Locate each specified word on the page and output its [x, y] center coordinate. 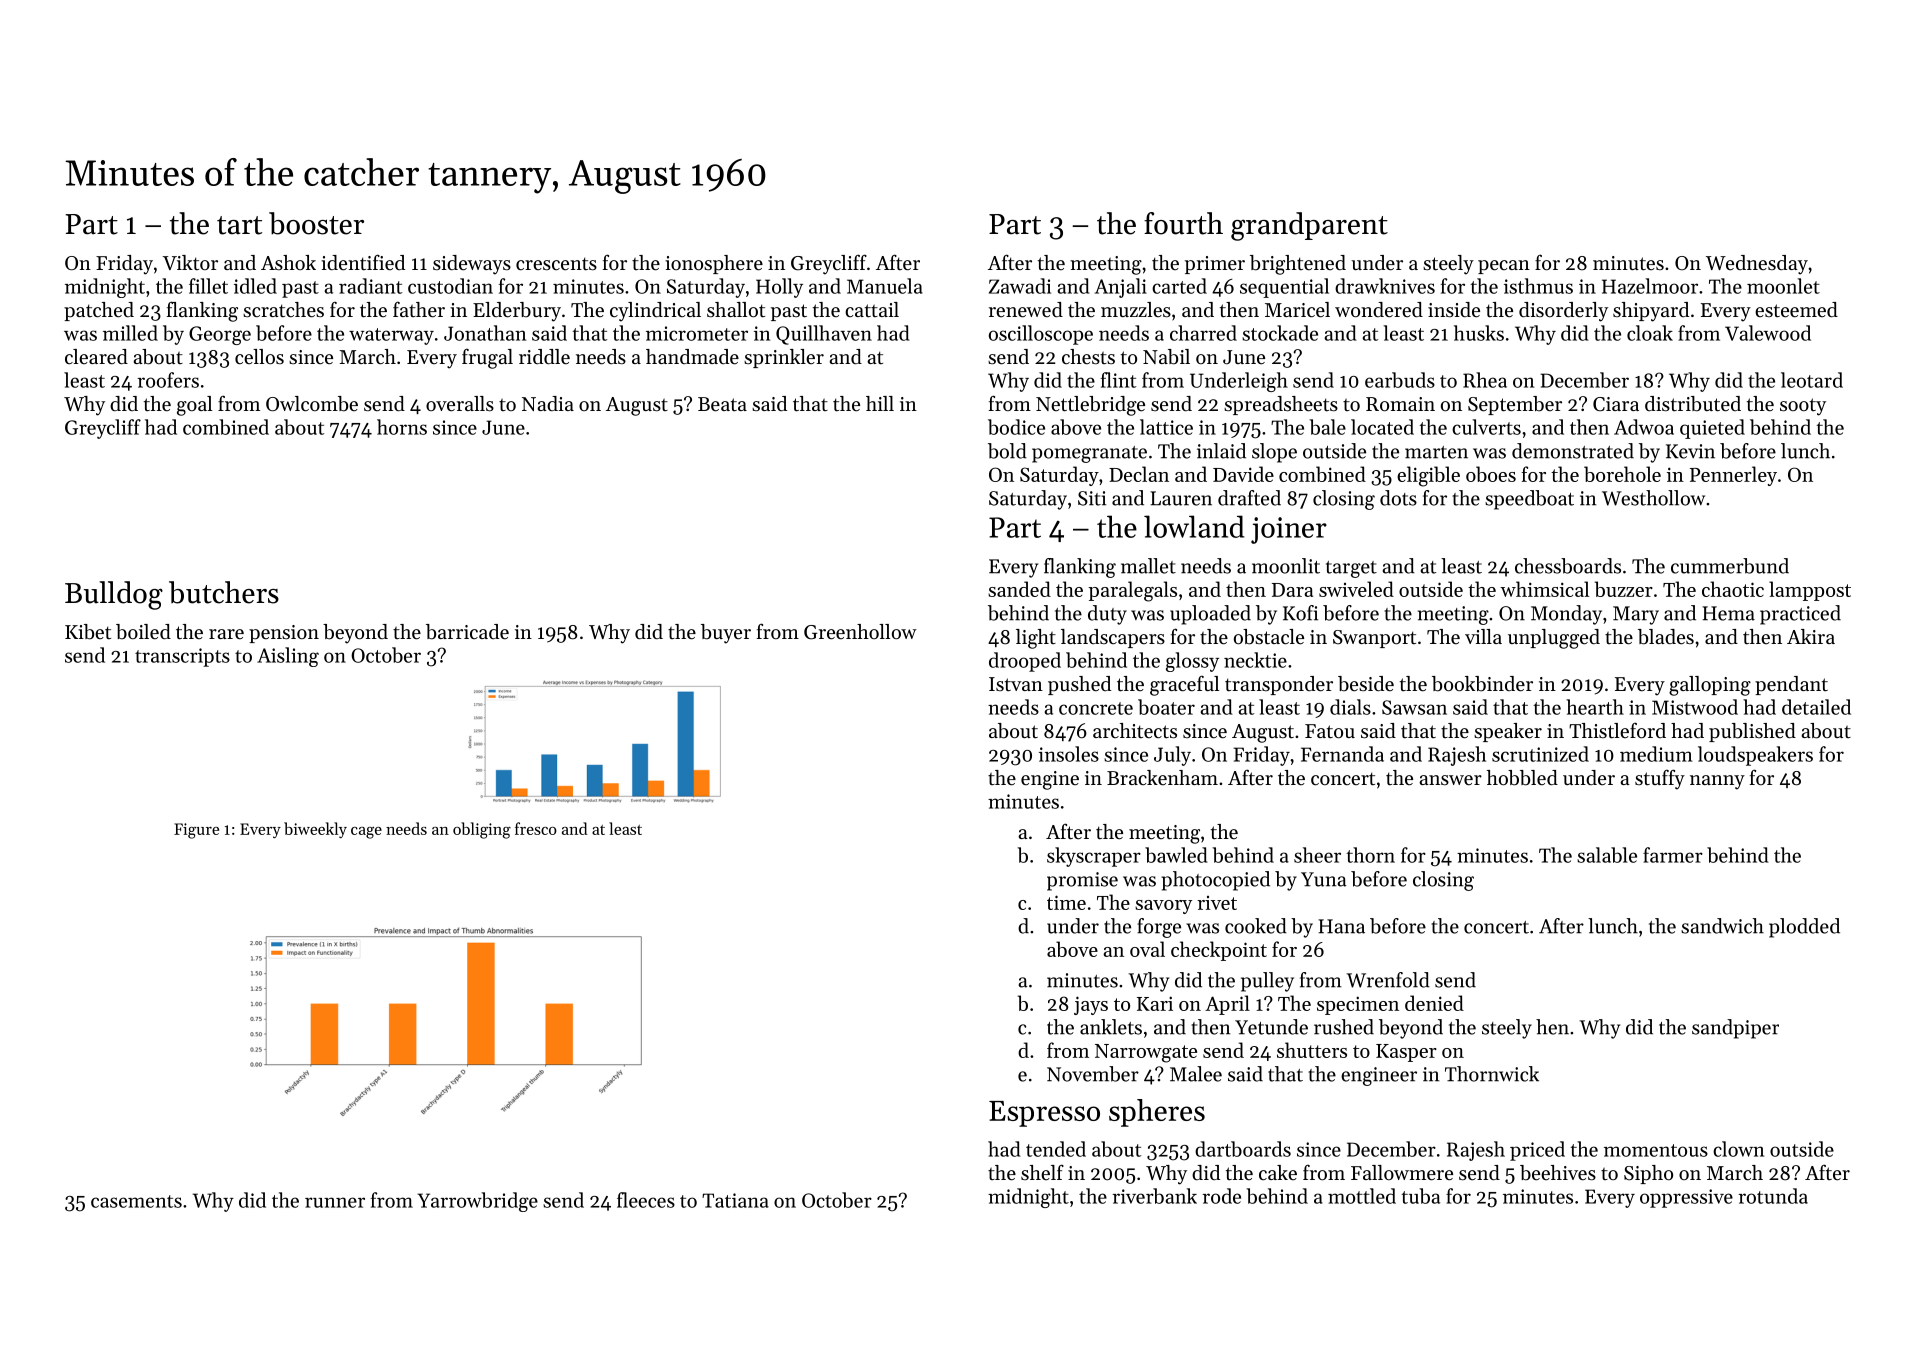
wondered [1379, 310]
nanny [1717, 782]
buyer [726, 634]
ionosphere [714, 264]
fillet [208, 286]
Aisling [288, 657]
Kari [1155, 1003]
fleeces [646, 1200]
